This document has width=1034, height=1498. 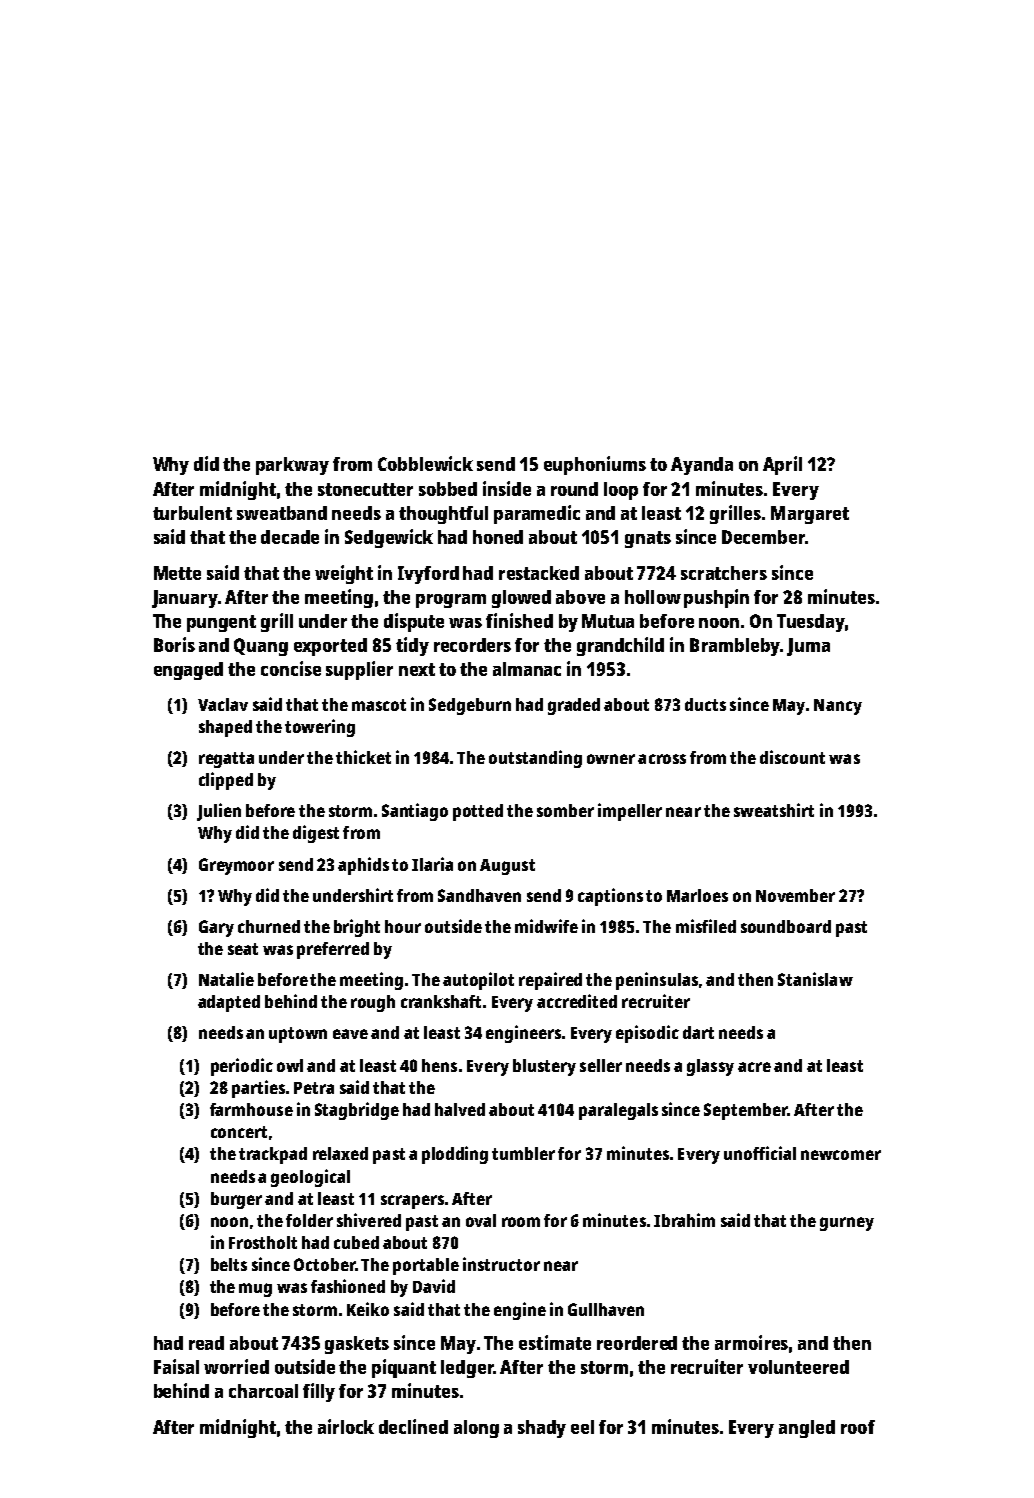 I want to click on Santiago, so click(x=415, y=812).
